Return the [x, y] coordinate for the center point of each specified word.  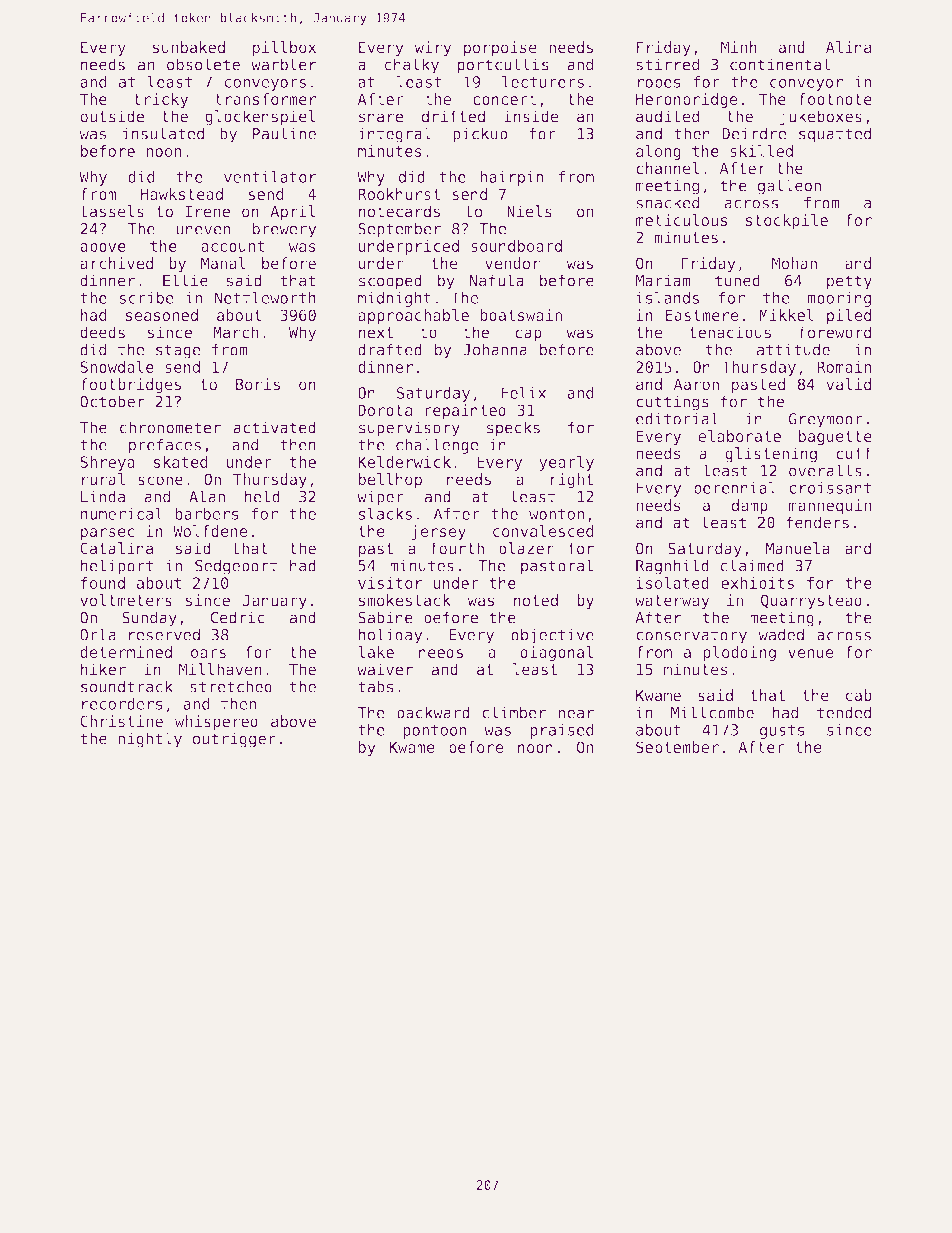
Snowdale [117, 367]
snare [381, 118]
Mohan [794, 263]
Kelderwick [404, 462]
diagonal [556, 653]
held [262, 496]
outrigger [234, 740]
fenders [817, 522]
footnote [835, 99]
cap [528, 335]
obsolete [203, 64]
